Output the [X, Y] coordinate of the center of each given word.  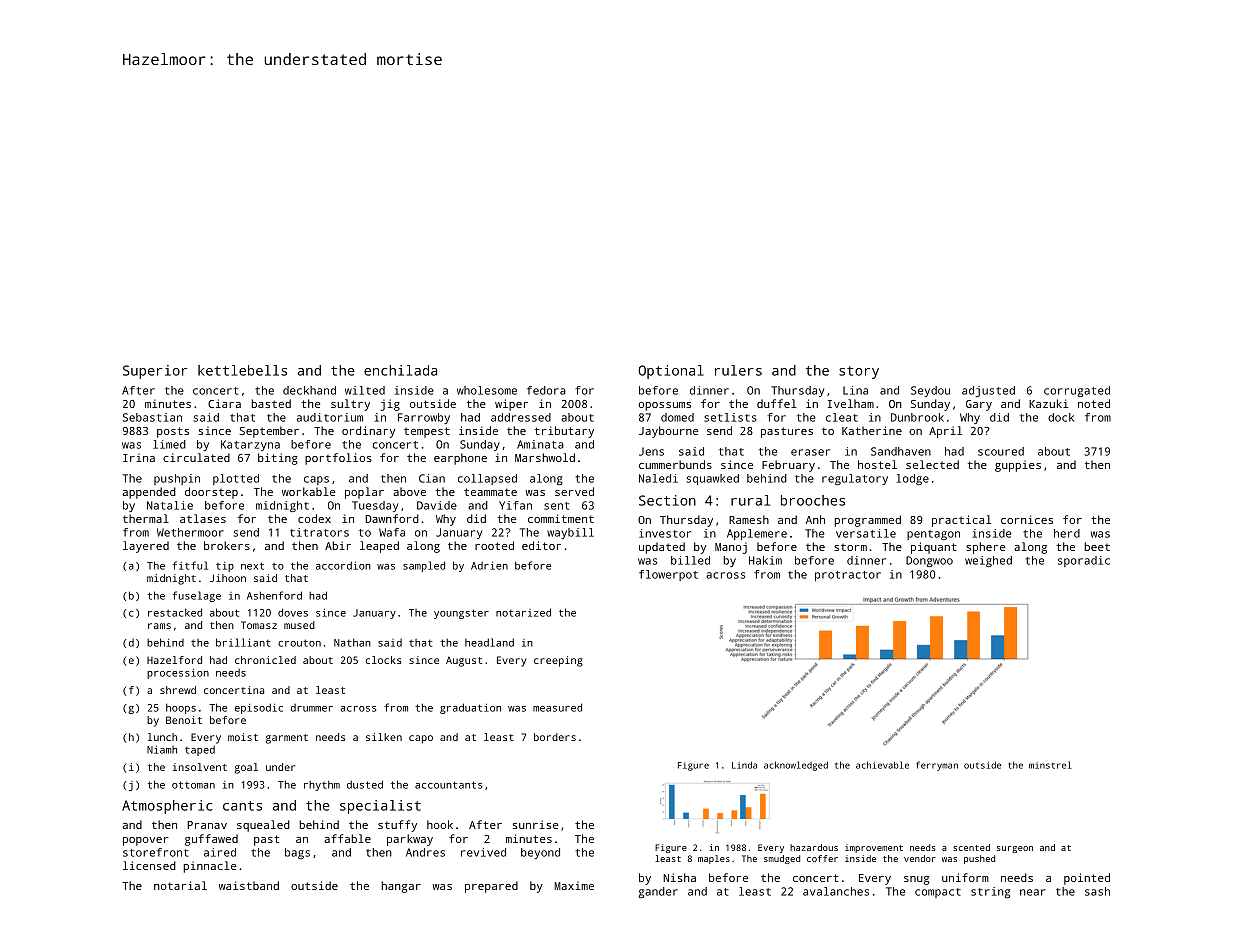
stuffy [397, 826]
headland [489, 642]
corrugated [1077, 391]
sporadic [1084, 561]
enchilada [400, 370]
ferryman [937, 766]
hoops [181, 708]
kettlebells [242, 370]
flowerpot [668, 575]
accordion [343, 565]
